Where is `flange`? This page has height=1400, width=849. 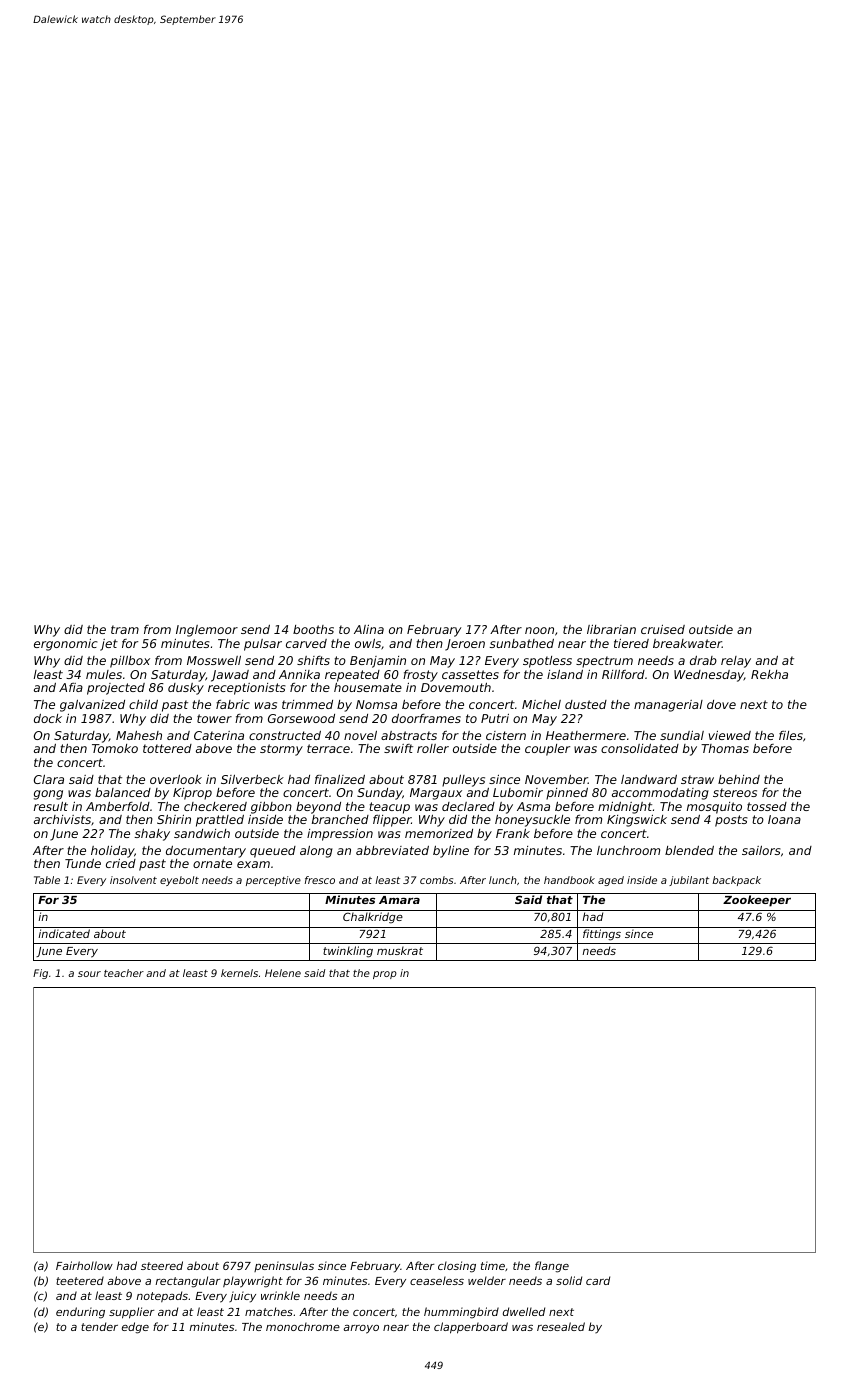 flange is located at coordinates (552, 1267).
